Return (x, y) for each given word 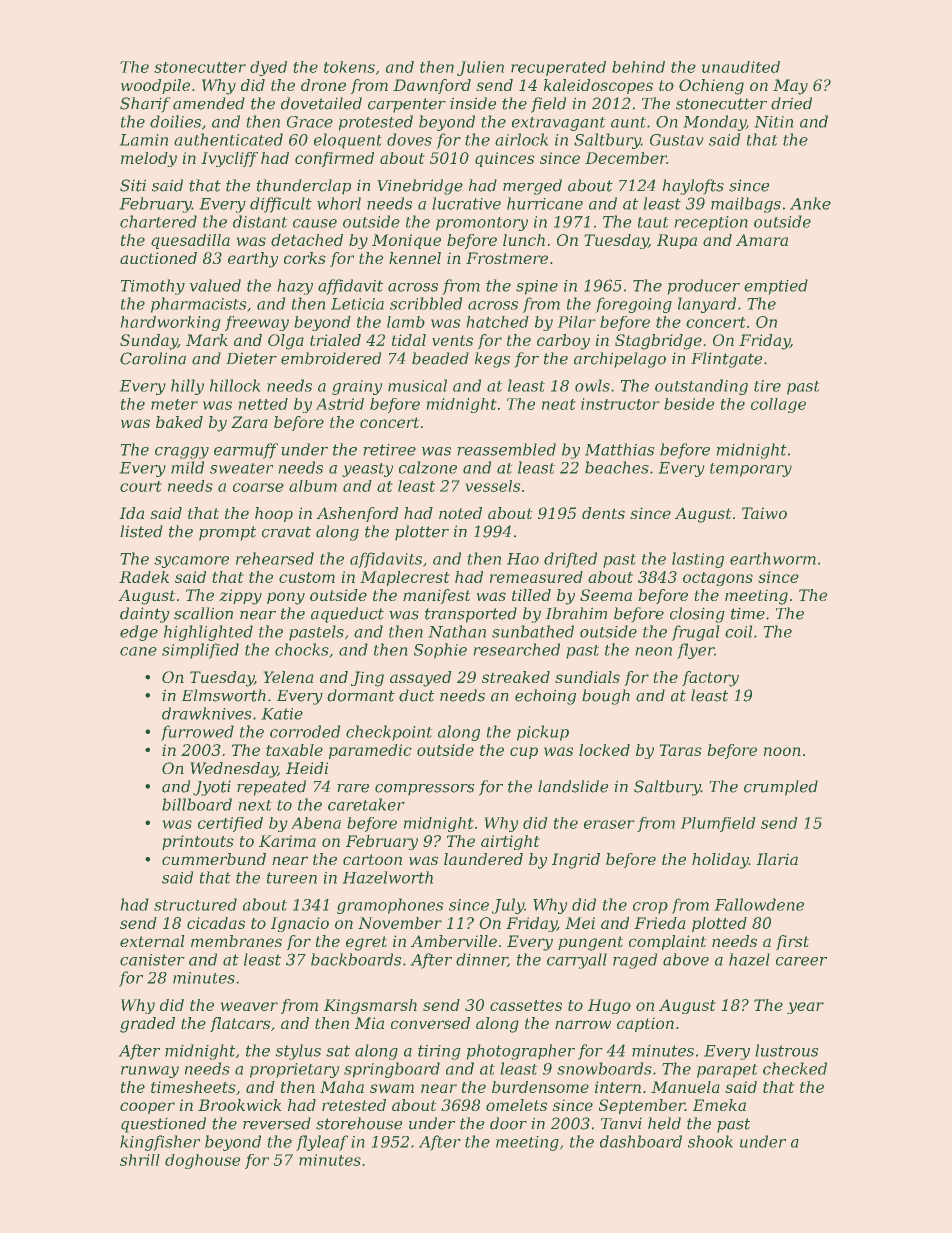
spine (537, 287)
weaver (249, 1006)
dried (791, 103)
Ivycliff (229, 159)
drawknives (206, 713)
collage (778, 405)
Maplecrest (404, 578)
